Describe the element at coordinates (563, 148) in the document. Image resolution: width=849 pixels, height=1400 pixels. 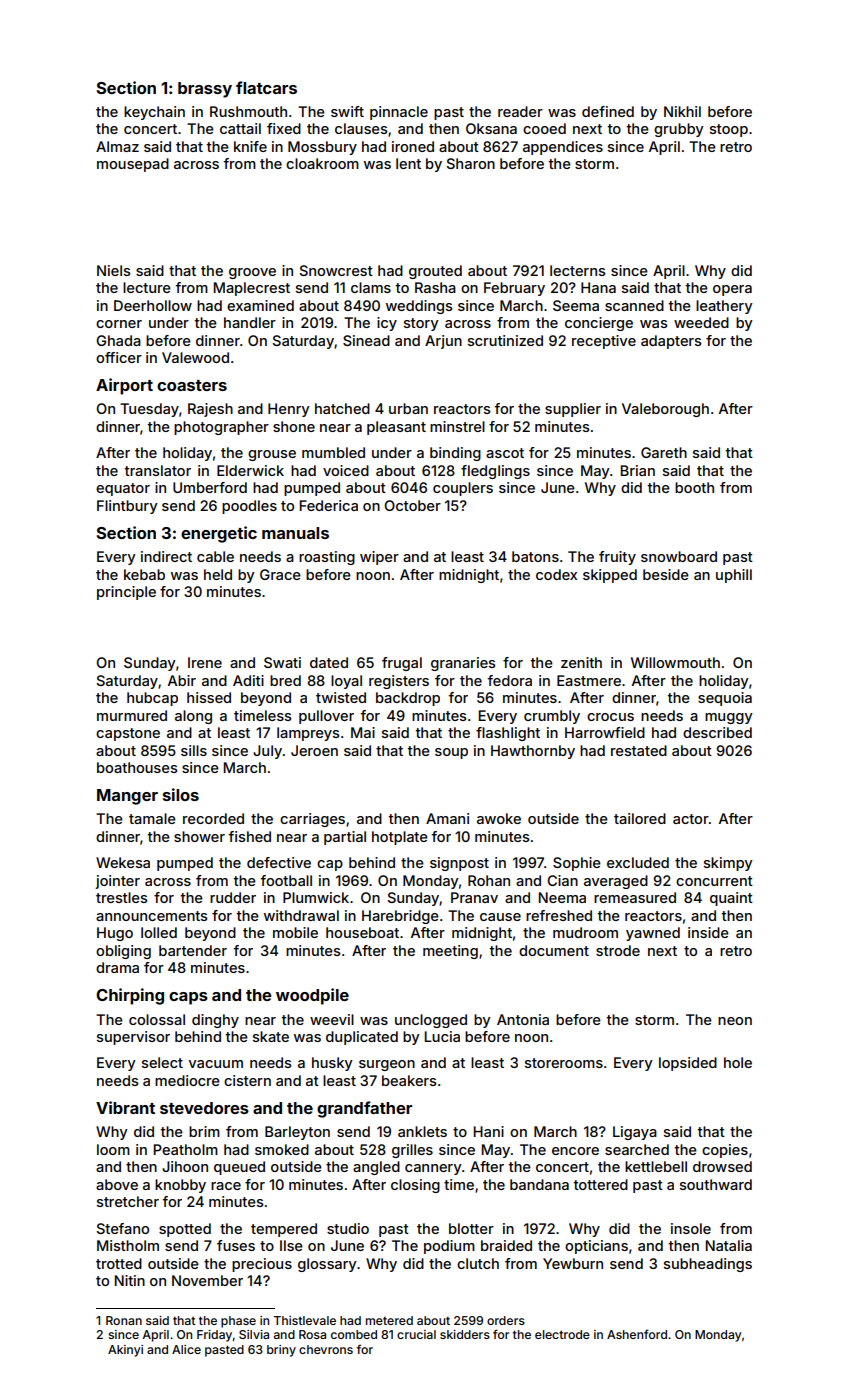
I see `appendices` at that location.
